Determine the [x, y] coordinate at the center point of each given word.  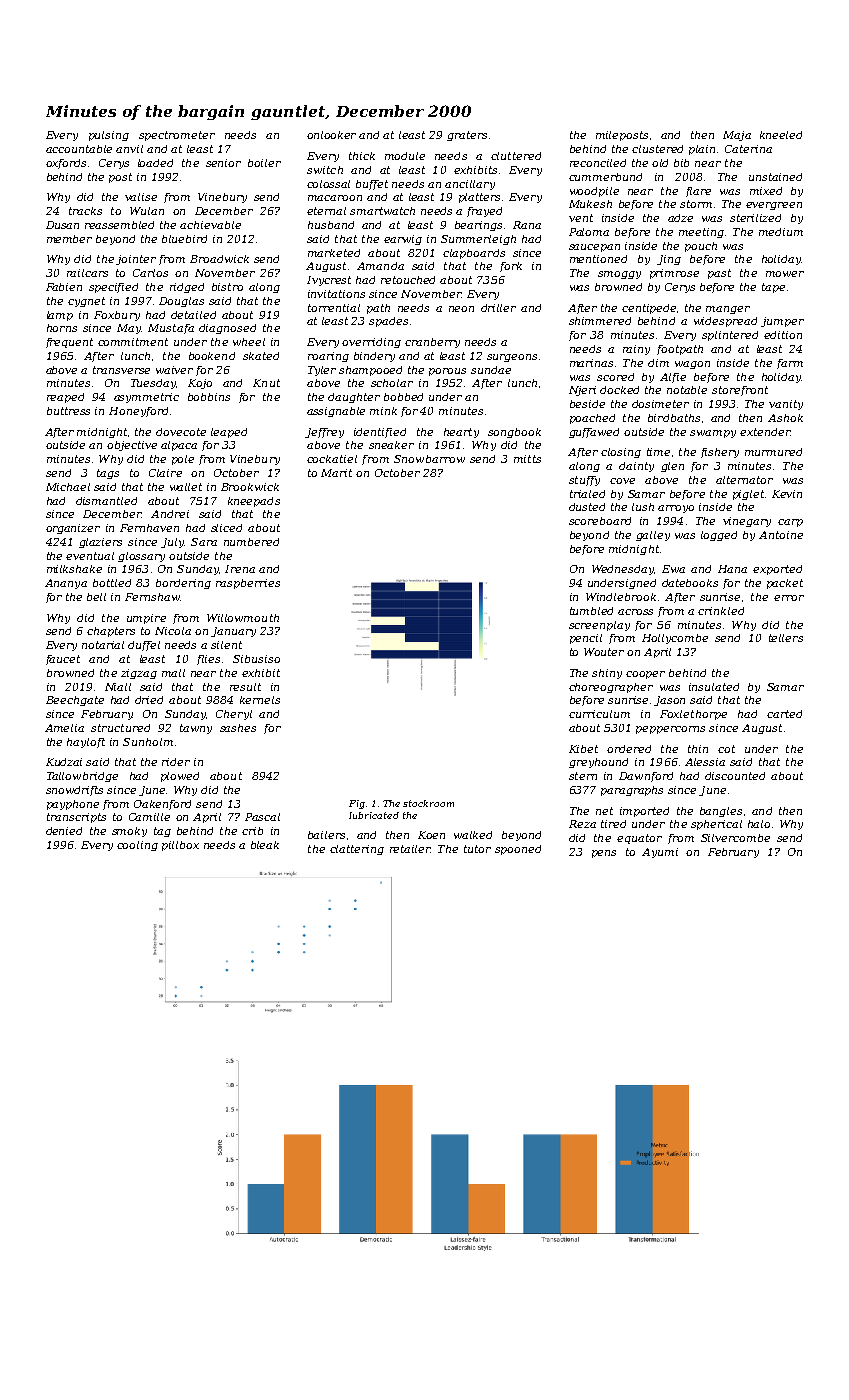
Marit [336, 473]
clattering [357, 850]
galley [653, 536]
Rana [527, 225]
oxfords [66, 164]
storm [696, 204]
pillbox [180, 846]
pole [183, 460]
